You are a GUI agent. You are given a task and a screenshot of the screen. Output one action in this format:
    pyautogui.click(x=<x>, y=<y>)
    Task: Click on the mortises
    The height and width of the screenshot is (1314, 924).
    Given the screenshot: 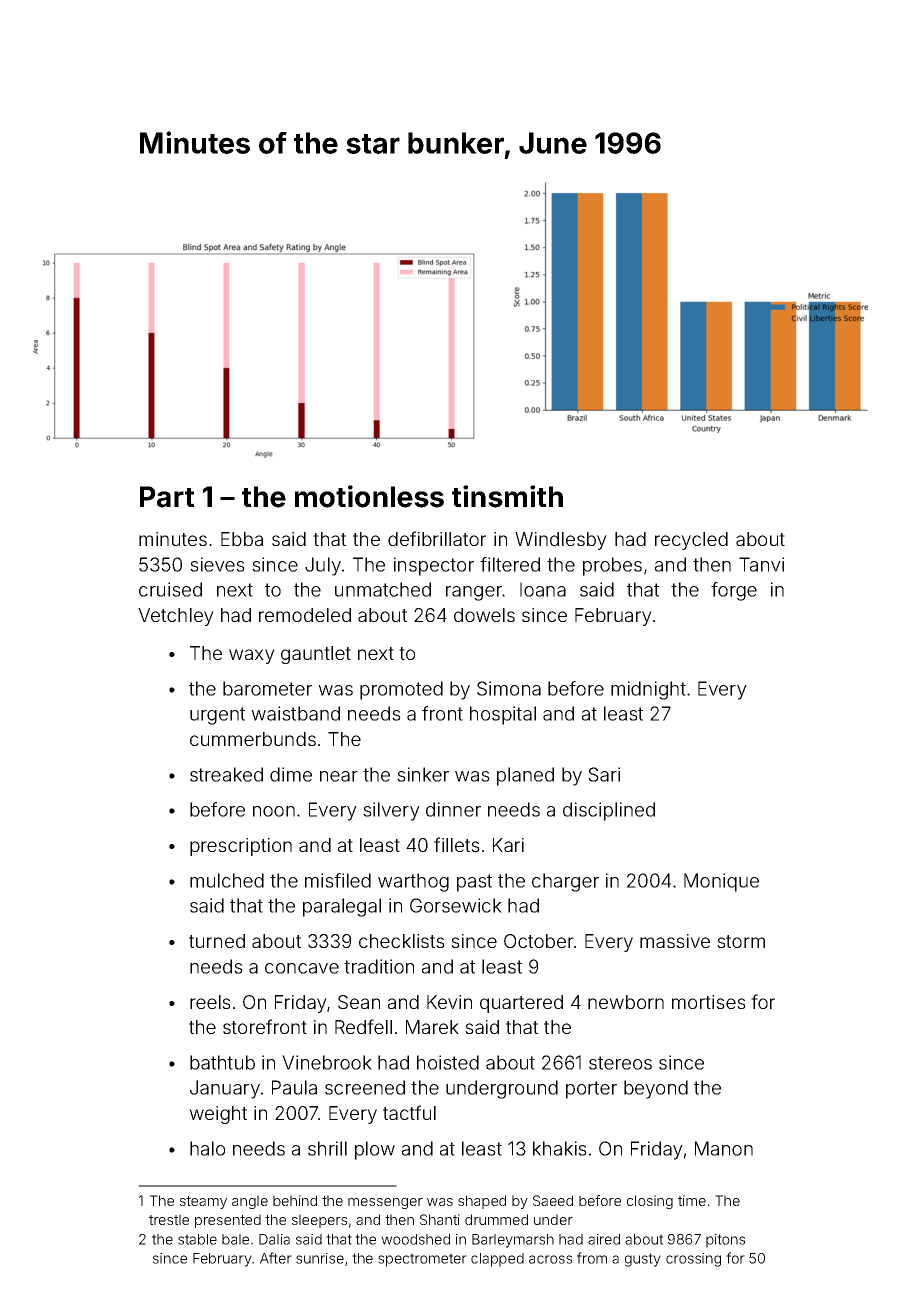 What is the action you would take?
    pyautogui.click(x=709, y=1002)
